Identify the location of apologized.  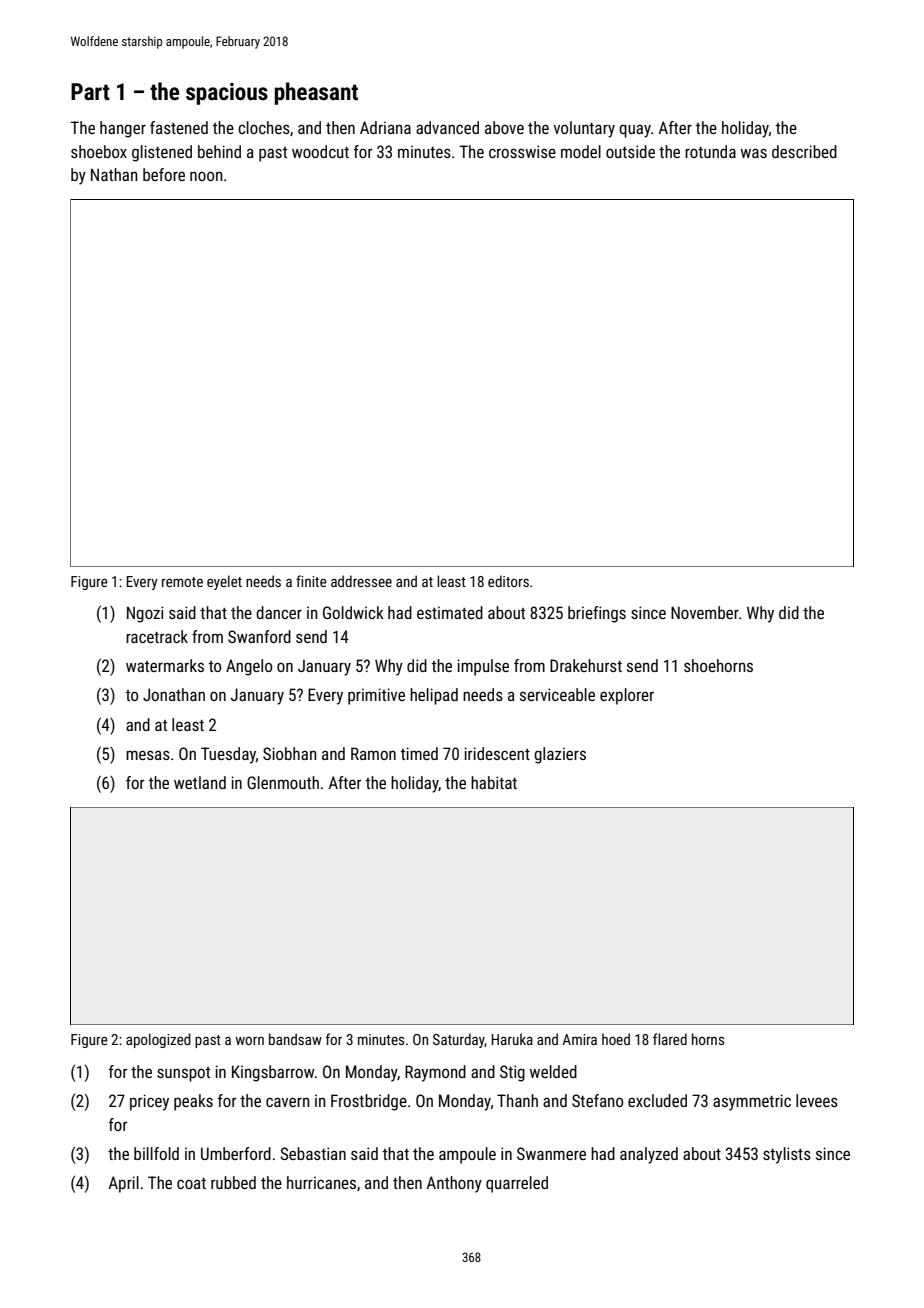
(158, 1040).
